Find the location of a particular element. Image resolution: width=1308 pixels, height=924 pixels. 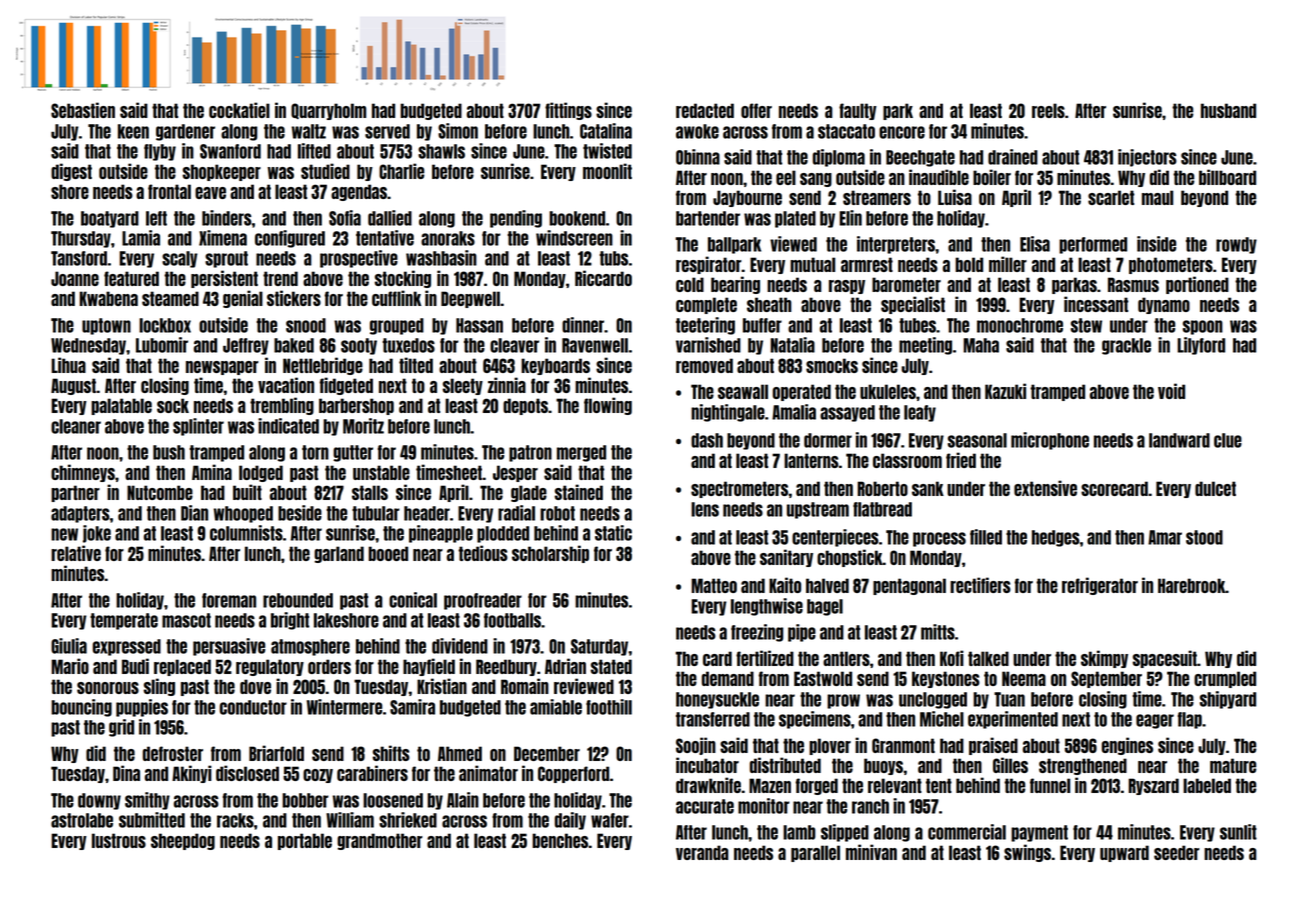

adapters is located at coordinates (80, 514).
